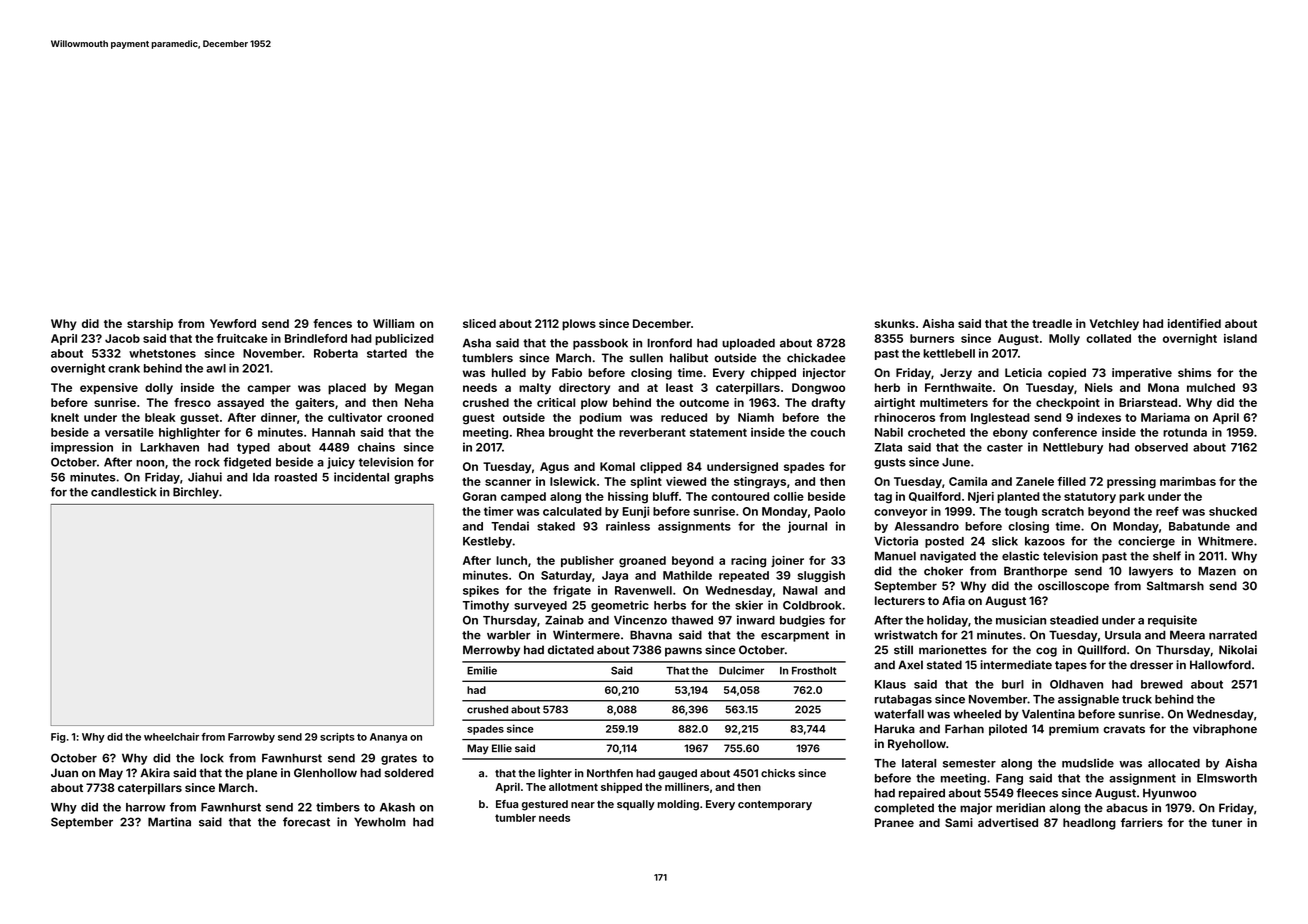 Image resolution: width=1308 pixels, height=924 pixels. What do you see at coordinates (123, 492) in the screenshot?
I see `candlestick` at bounding box center [123, 492].
